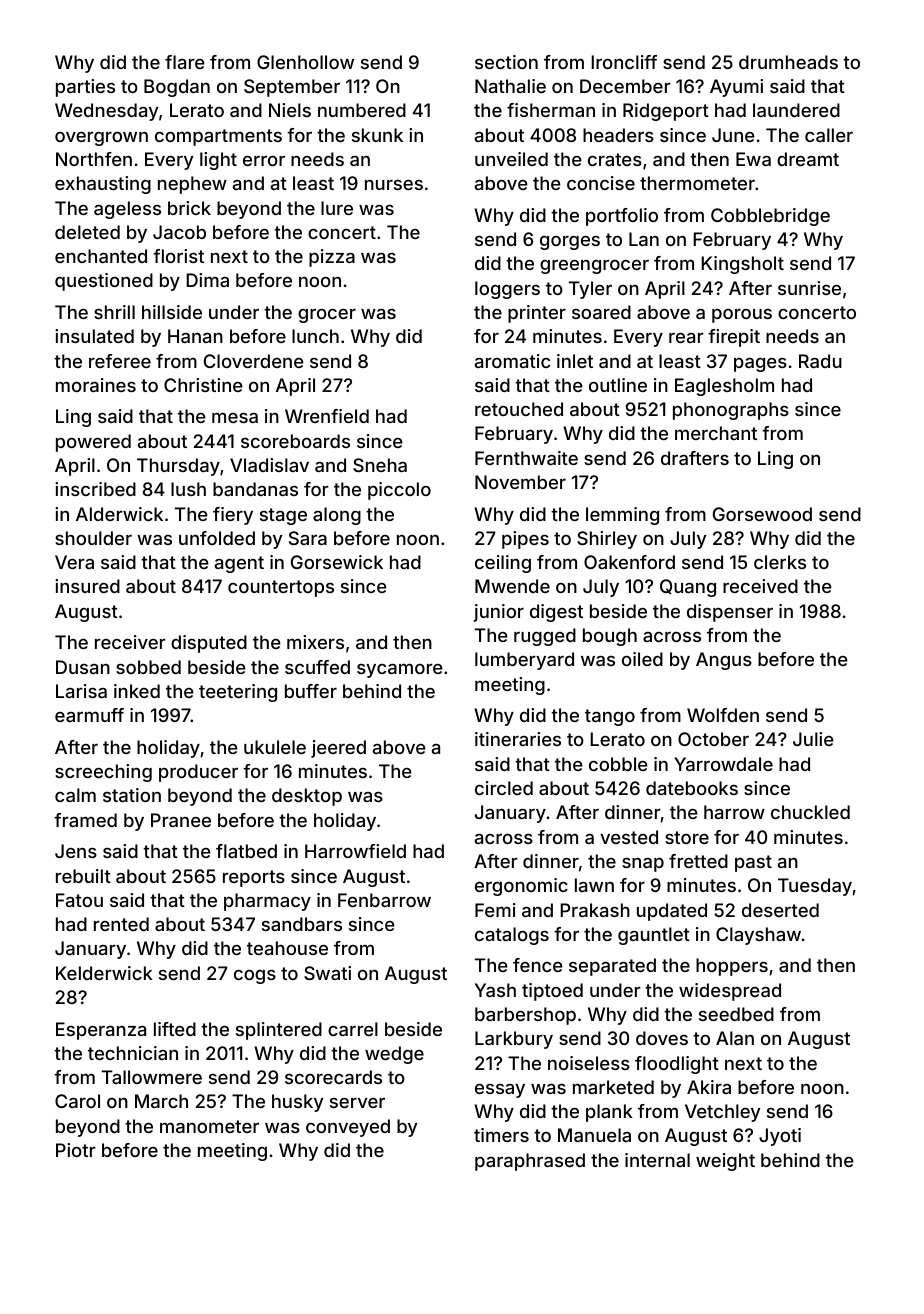 Image resolution: width=924 pixels, height=1314 pixels. Describe the element at coordinates (692, 788) in the image. I see `datebooks` at that location.
